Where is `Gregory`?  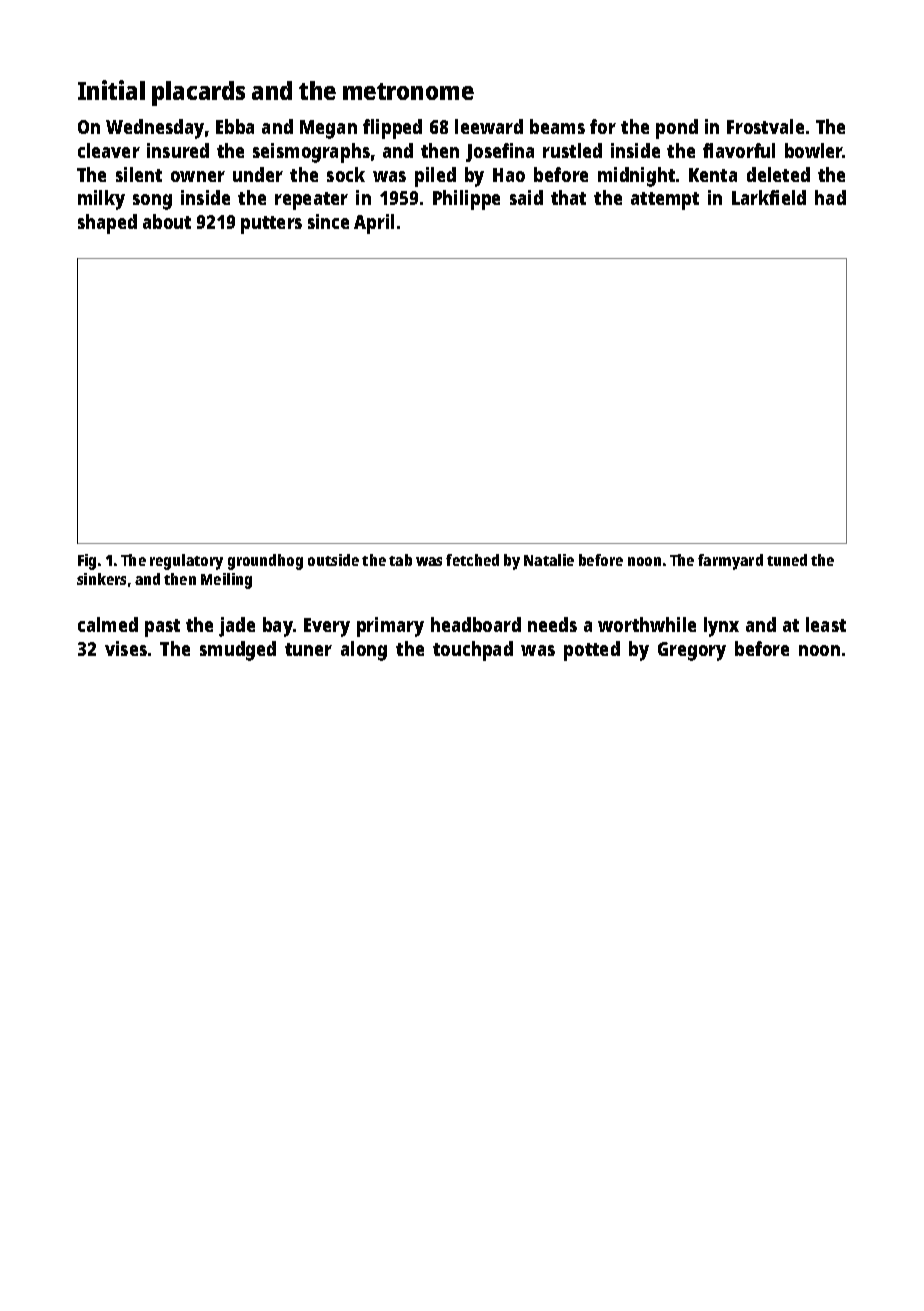 Gregory is located at coordinates (692, 651).
